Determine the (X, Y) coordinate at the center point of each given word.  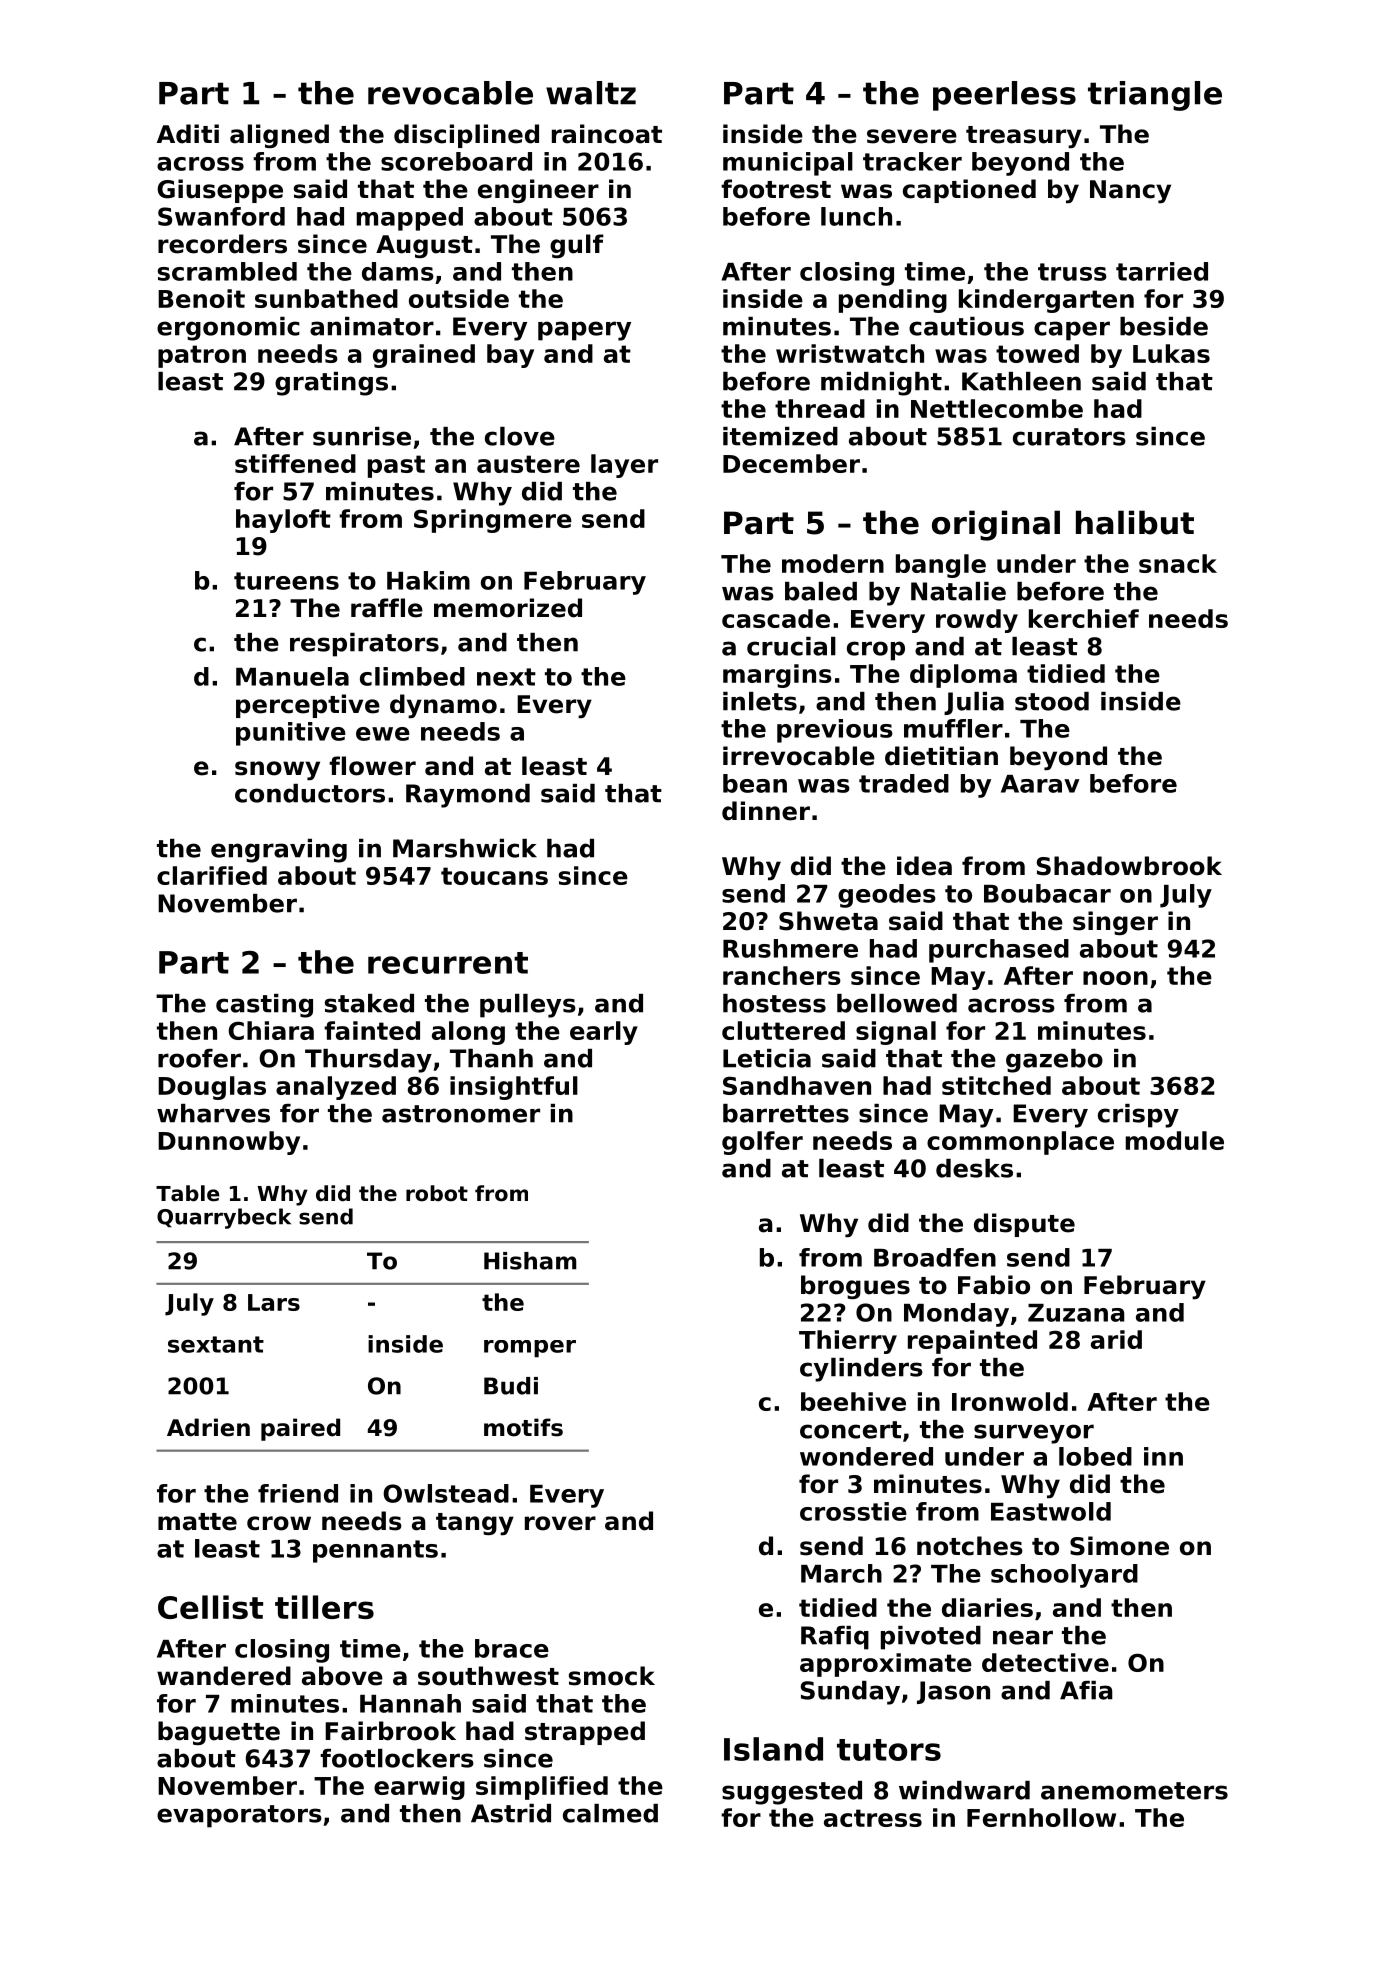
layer (624, 466)
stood (1052, 701)
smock (612, 1676)
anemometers (1134, 1791)
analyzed (336, 1088)
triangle (1155, 96)
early (604, 1033)
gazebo (1054, 1061)
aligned (279, 136)
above (342, 1676)
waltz (591, 93)
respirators (364, 645)
